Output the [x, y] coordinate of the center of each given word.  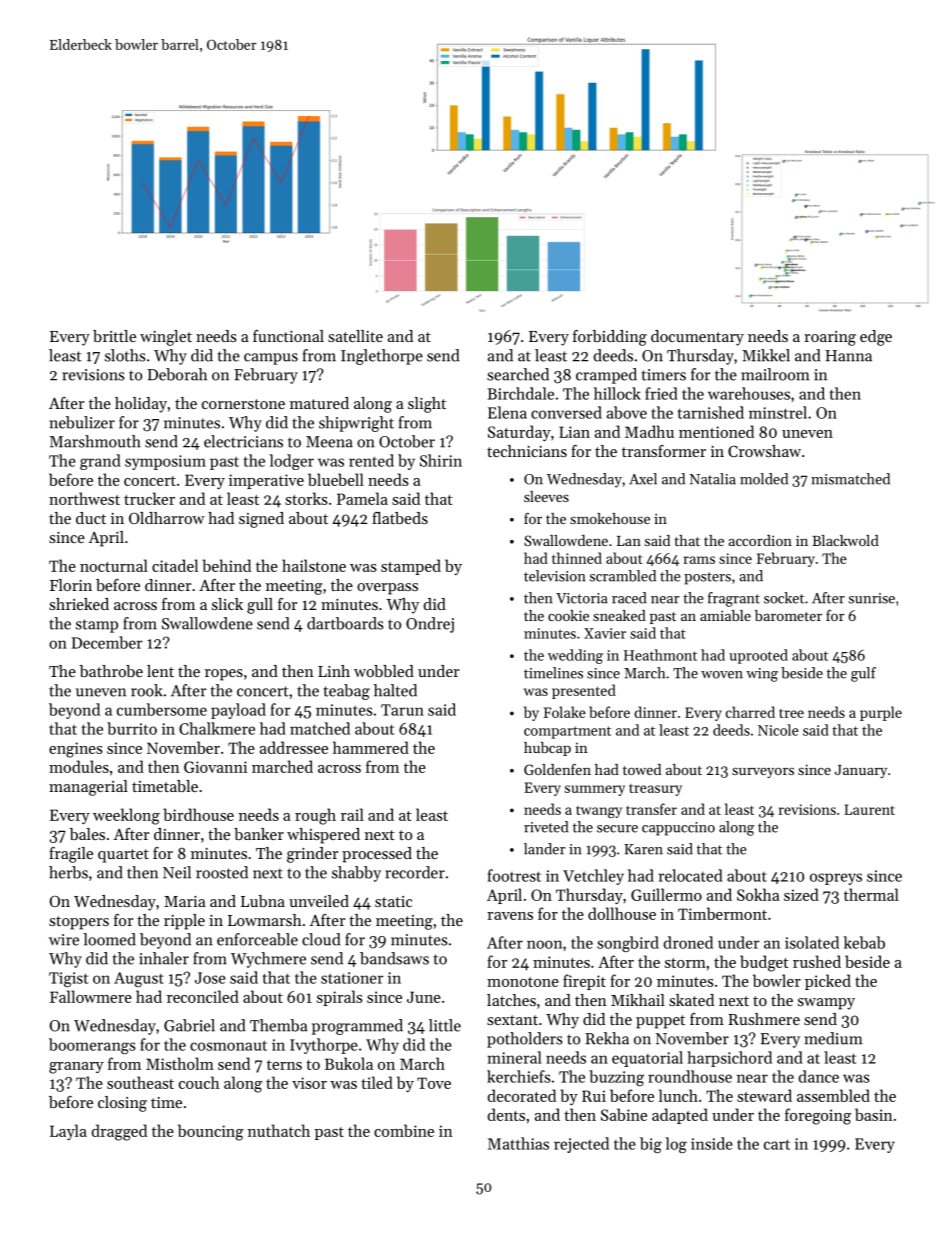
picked [828, 982]
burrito [132, 728]
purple [881, 713]
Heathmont [660, 655]
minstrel [778, 412]
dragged [119, 1132]
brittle [114, 336]
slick [227, 604]
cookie [568, 615]
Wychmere [268, 960]
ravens [510, 916]
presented [584, 691]
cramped [606, 376]
